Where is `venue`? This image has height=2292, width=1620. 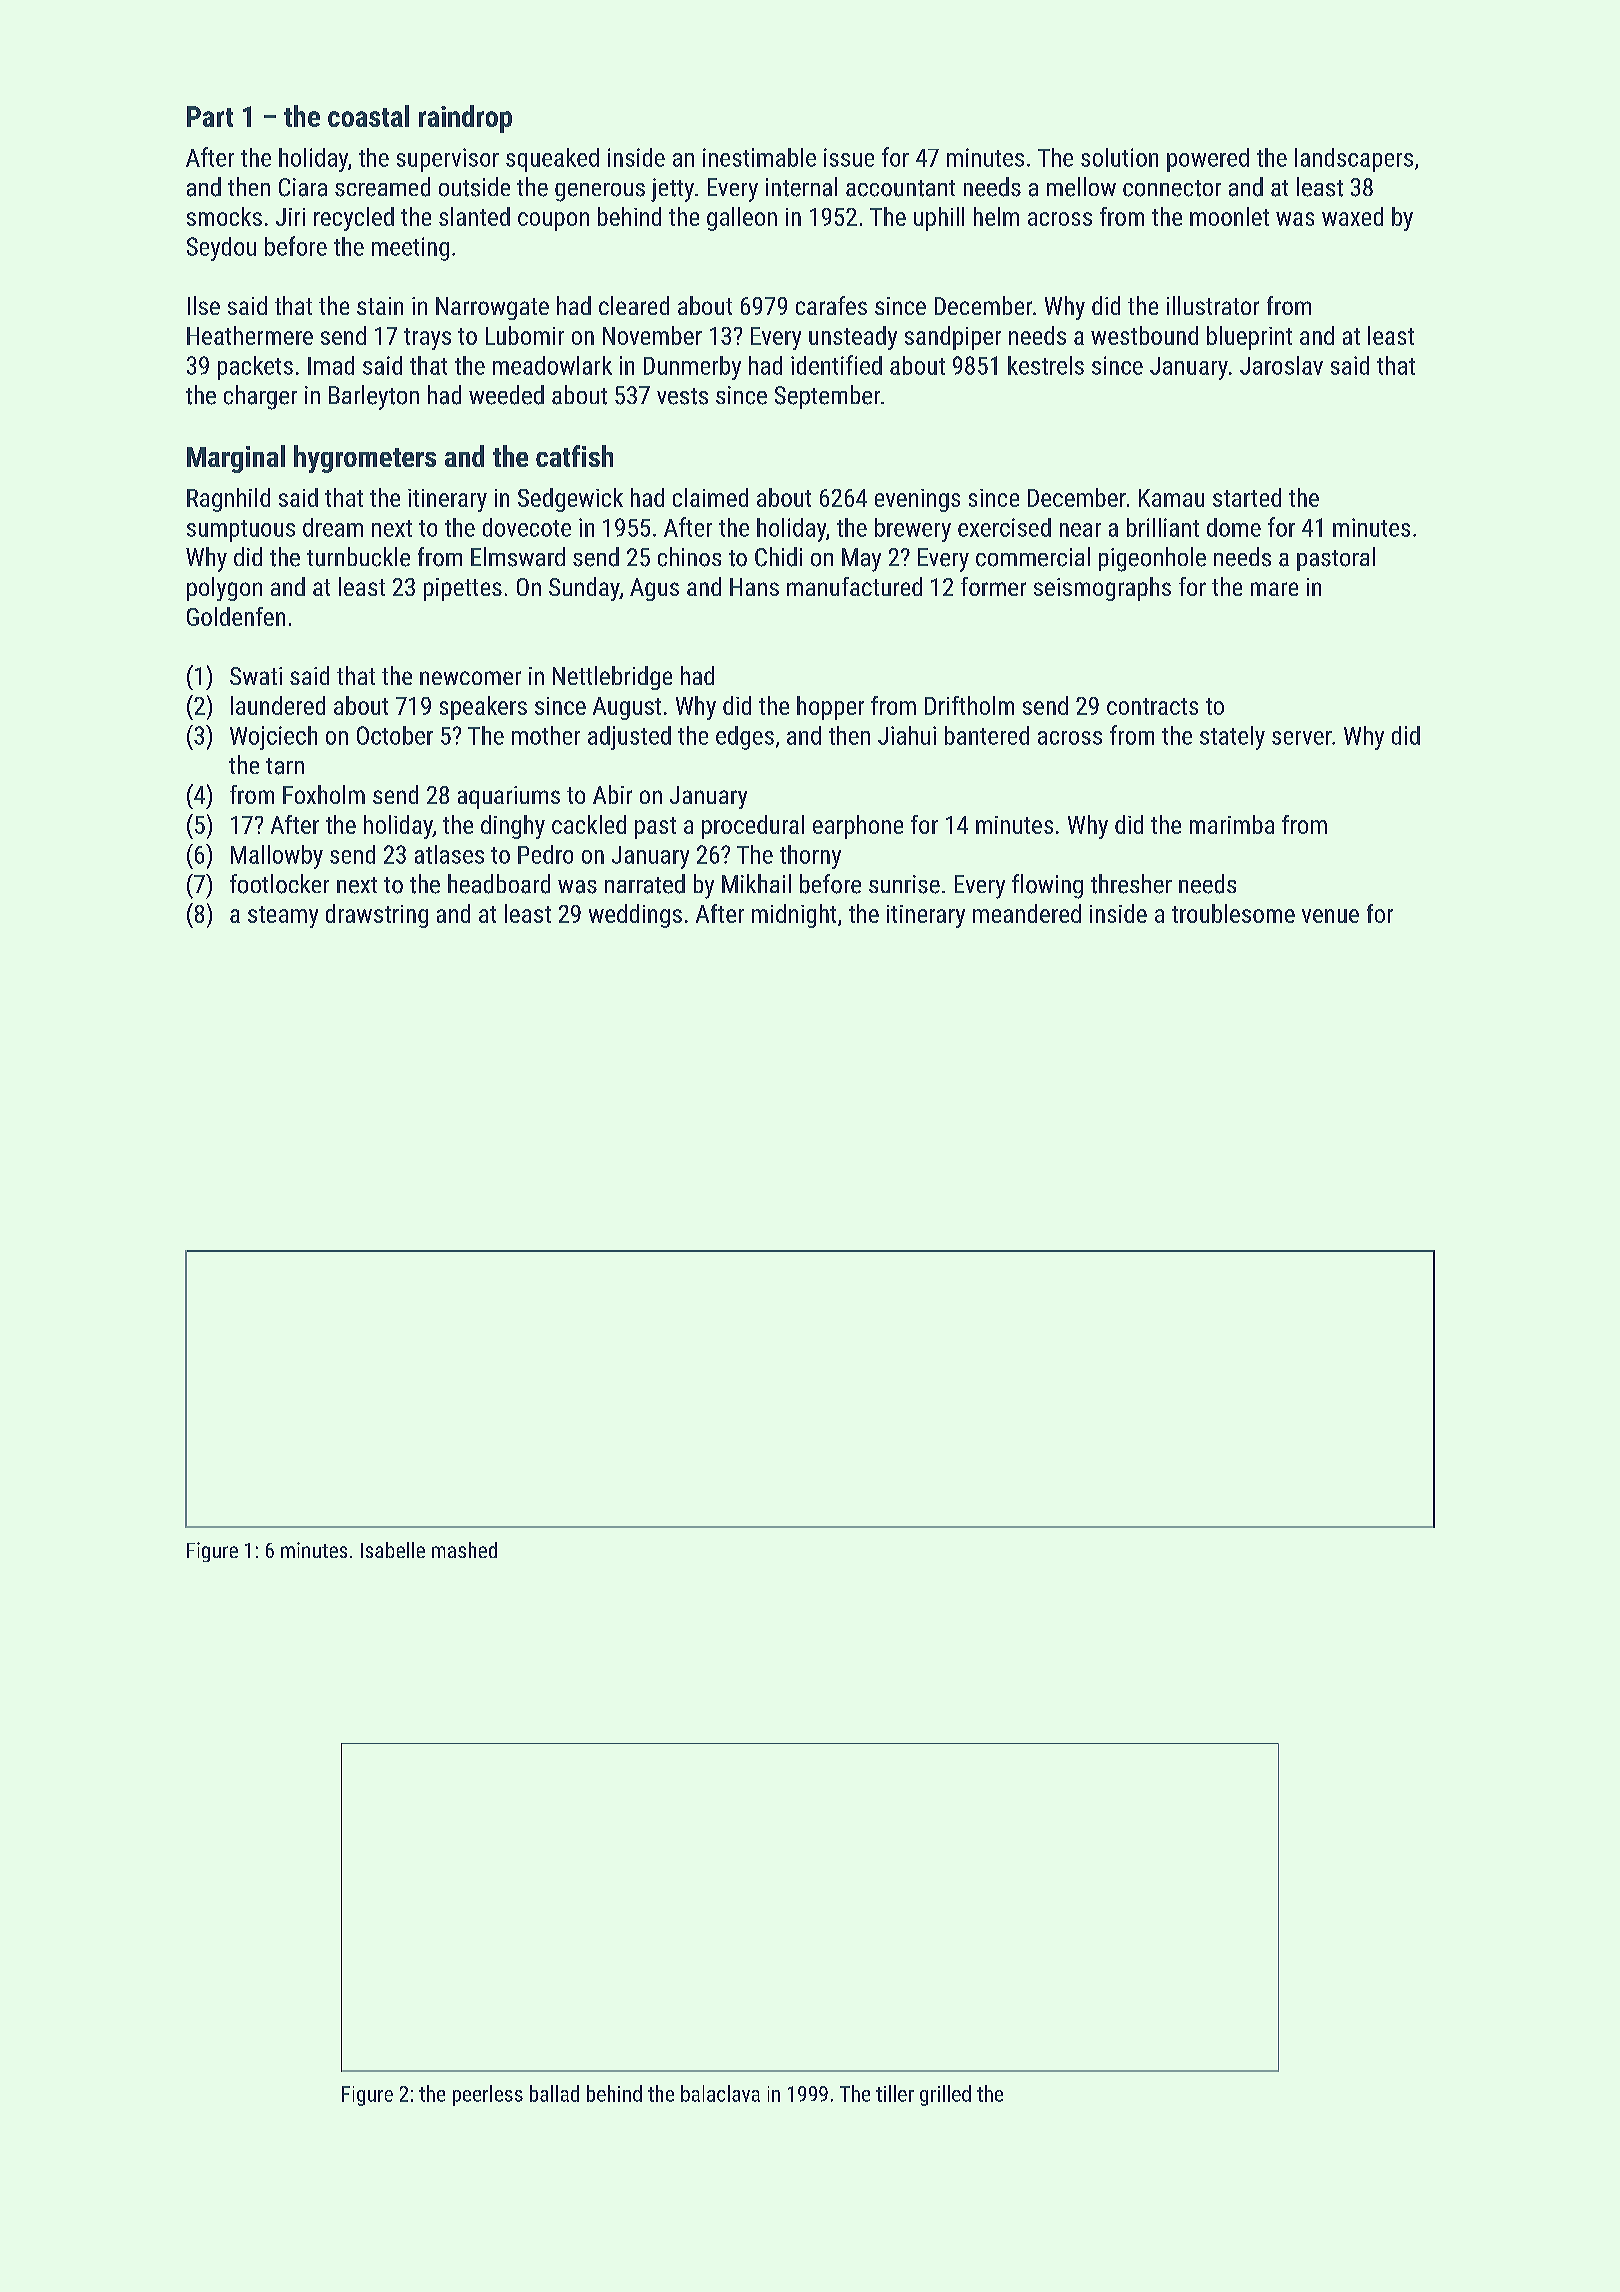 venue is located at coordinates (1330, 916).
